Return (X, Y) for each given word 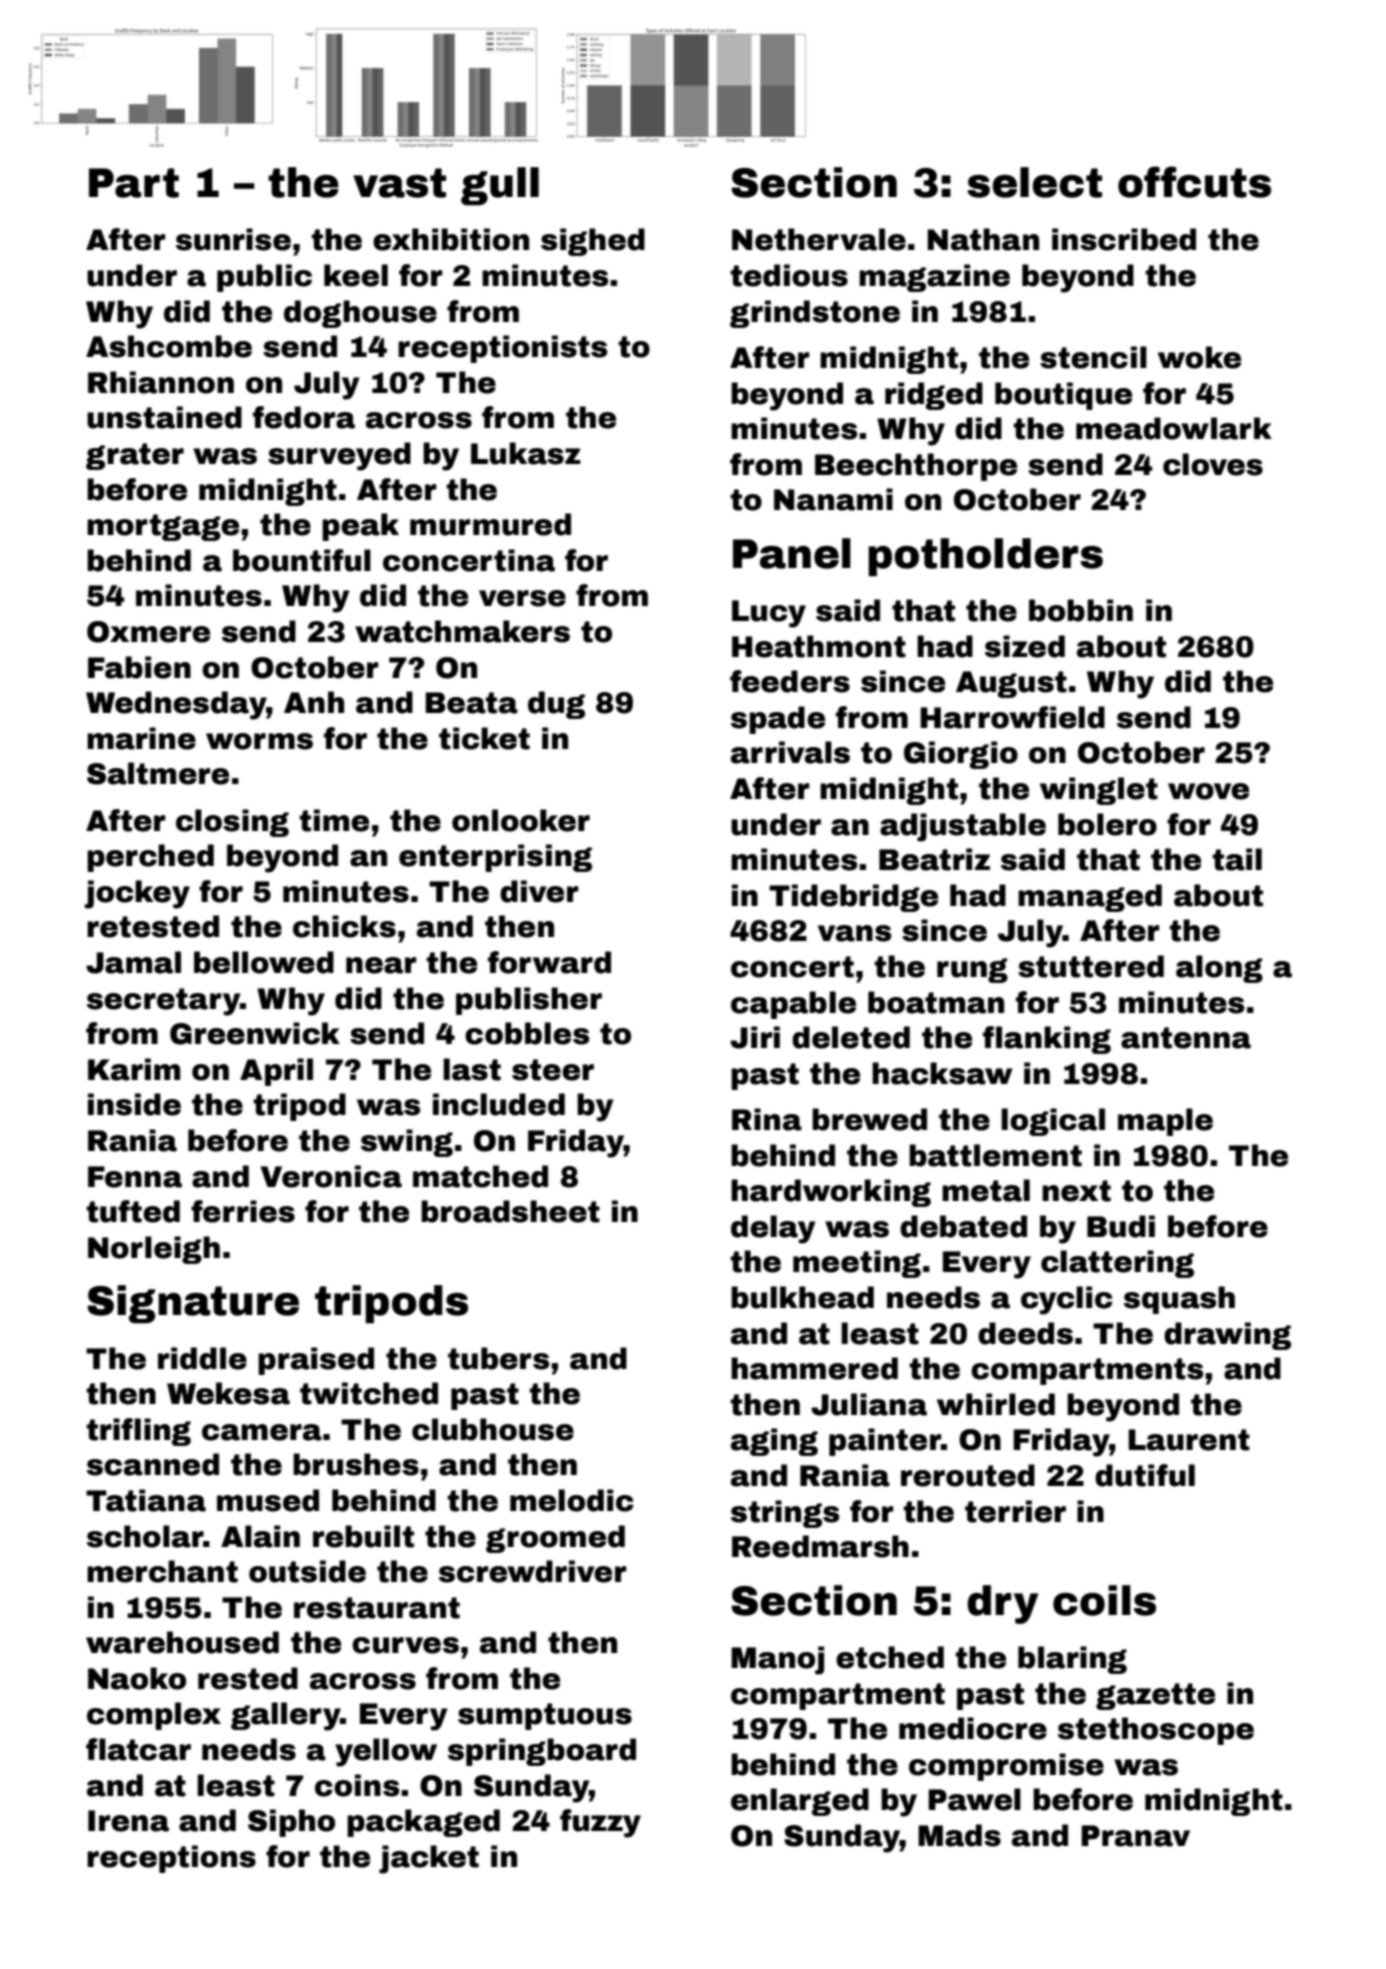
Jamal (133, 962)
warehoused (182, 1642)
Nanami (833, 499)
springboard (542, 1752)
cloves (1213, 464)
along (1219, 969)
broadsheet (510, 1211)
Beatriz (934, 859)
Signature (193, 1304)
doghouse (360, 314)
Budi (1121, 1226)
